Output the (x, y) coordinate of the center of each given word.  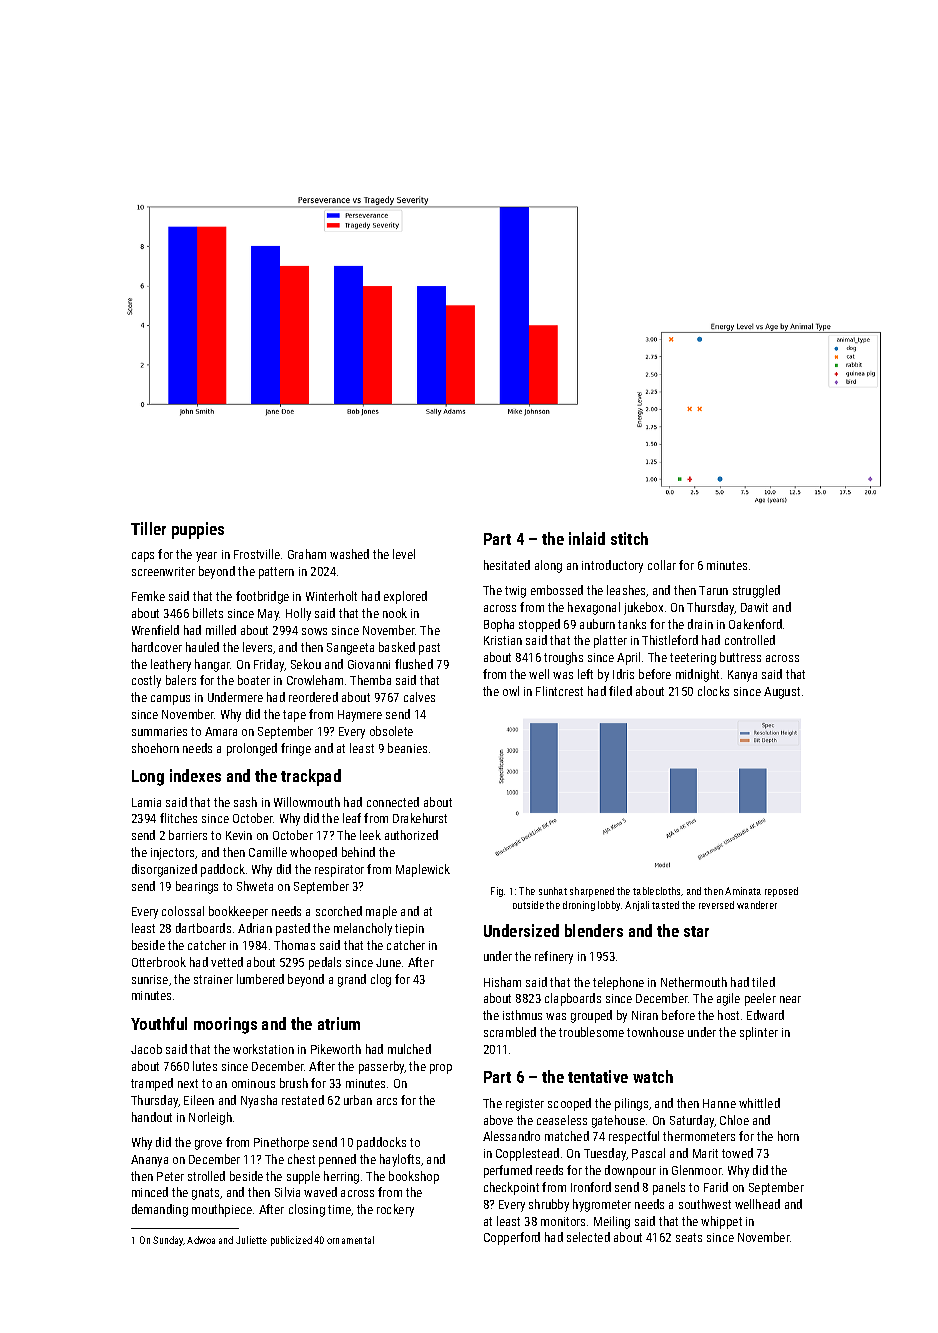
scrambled (510, 1032)
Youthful (159, 1023)
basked (397, 647)
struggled (756, 591)
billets (208, 613)
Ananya (149, 1161)
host (728, 1015)
